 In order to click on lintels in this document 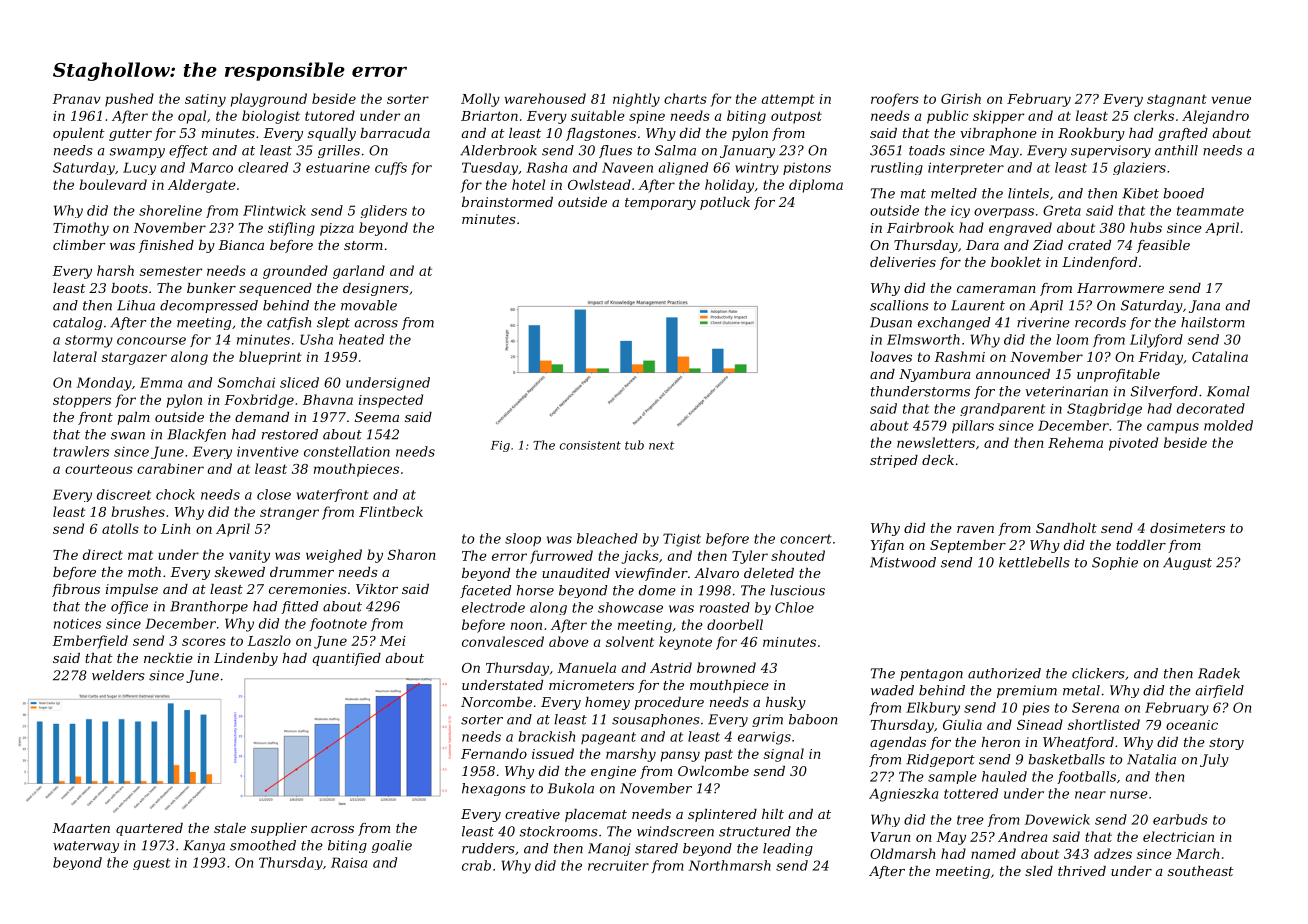, I will do `click(1028, 193)`.
